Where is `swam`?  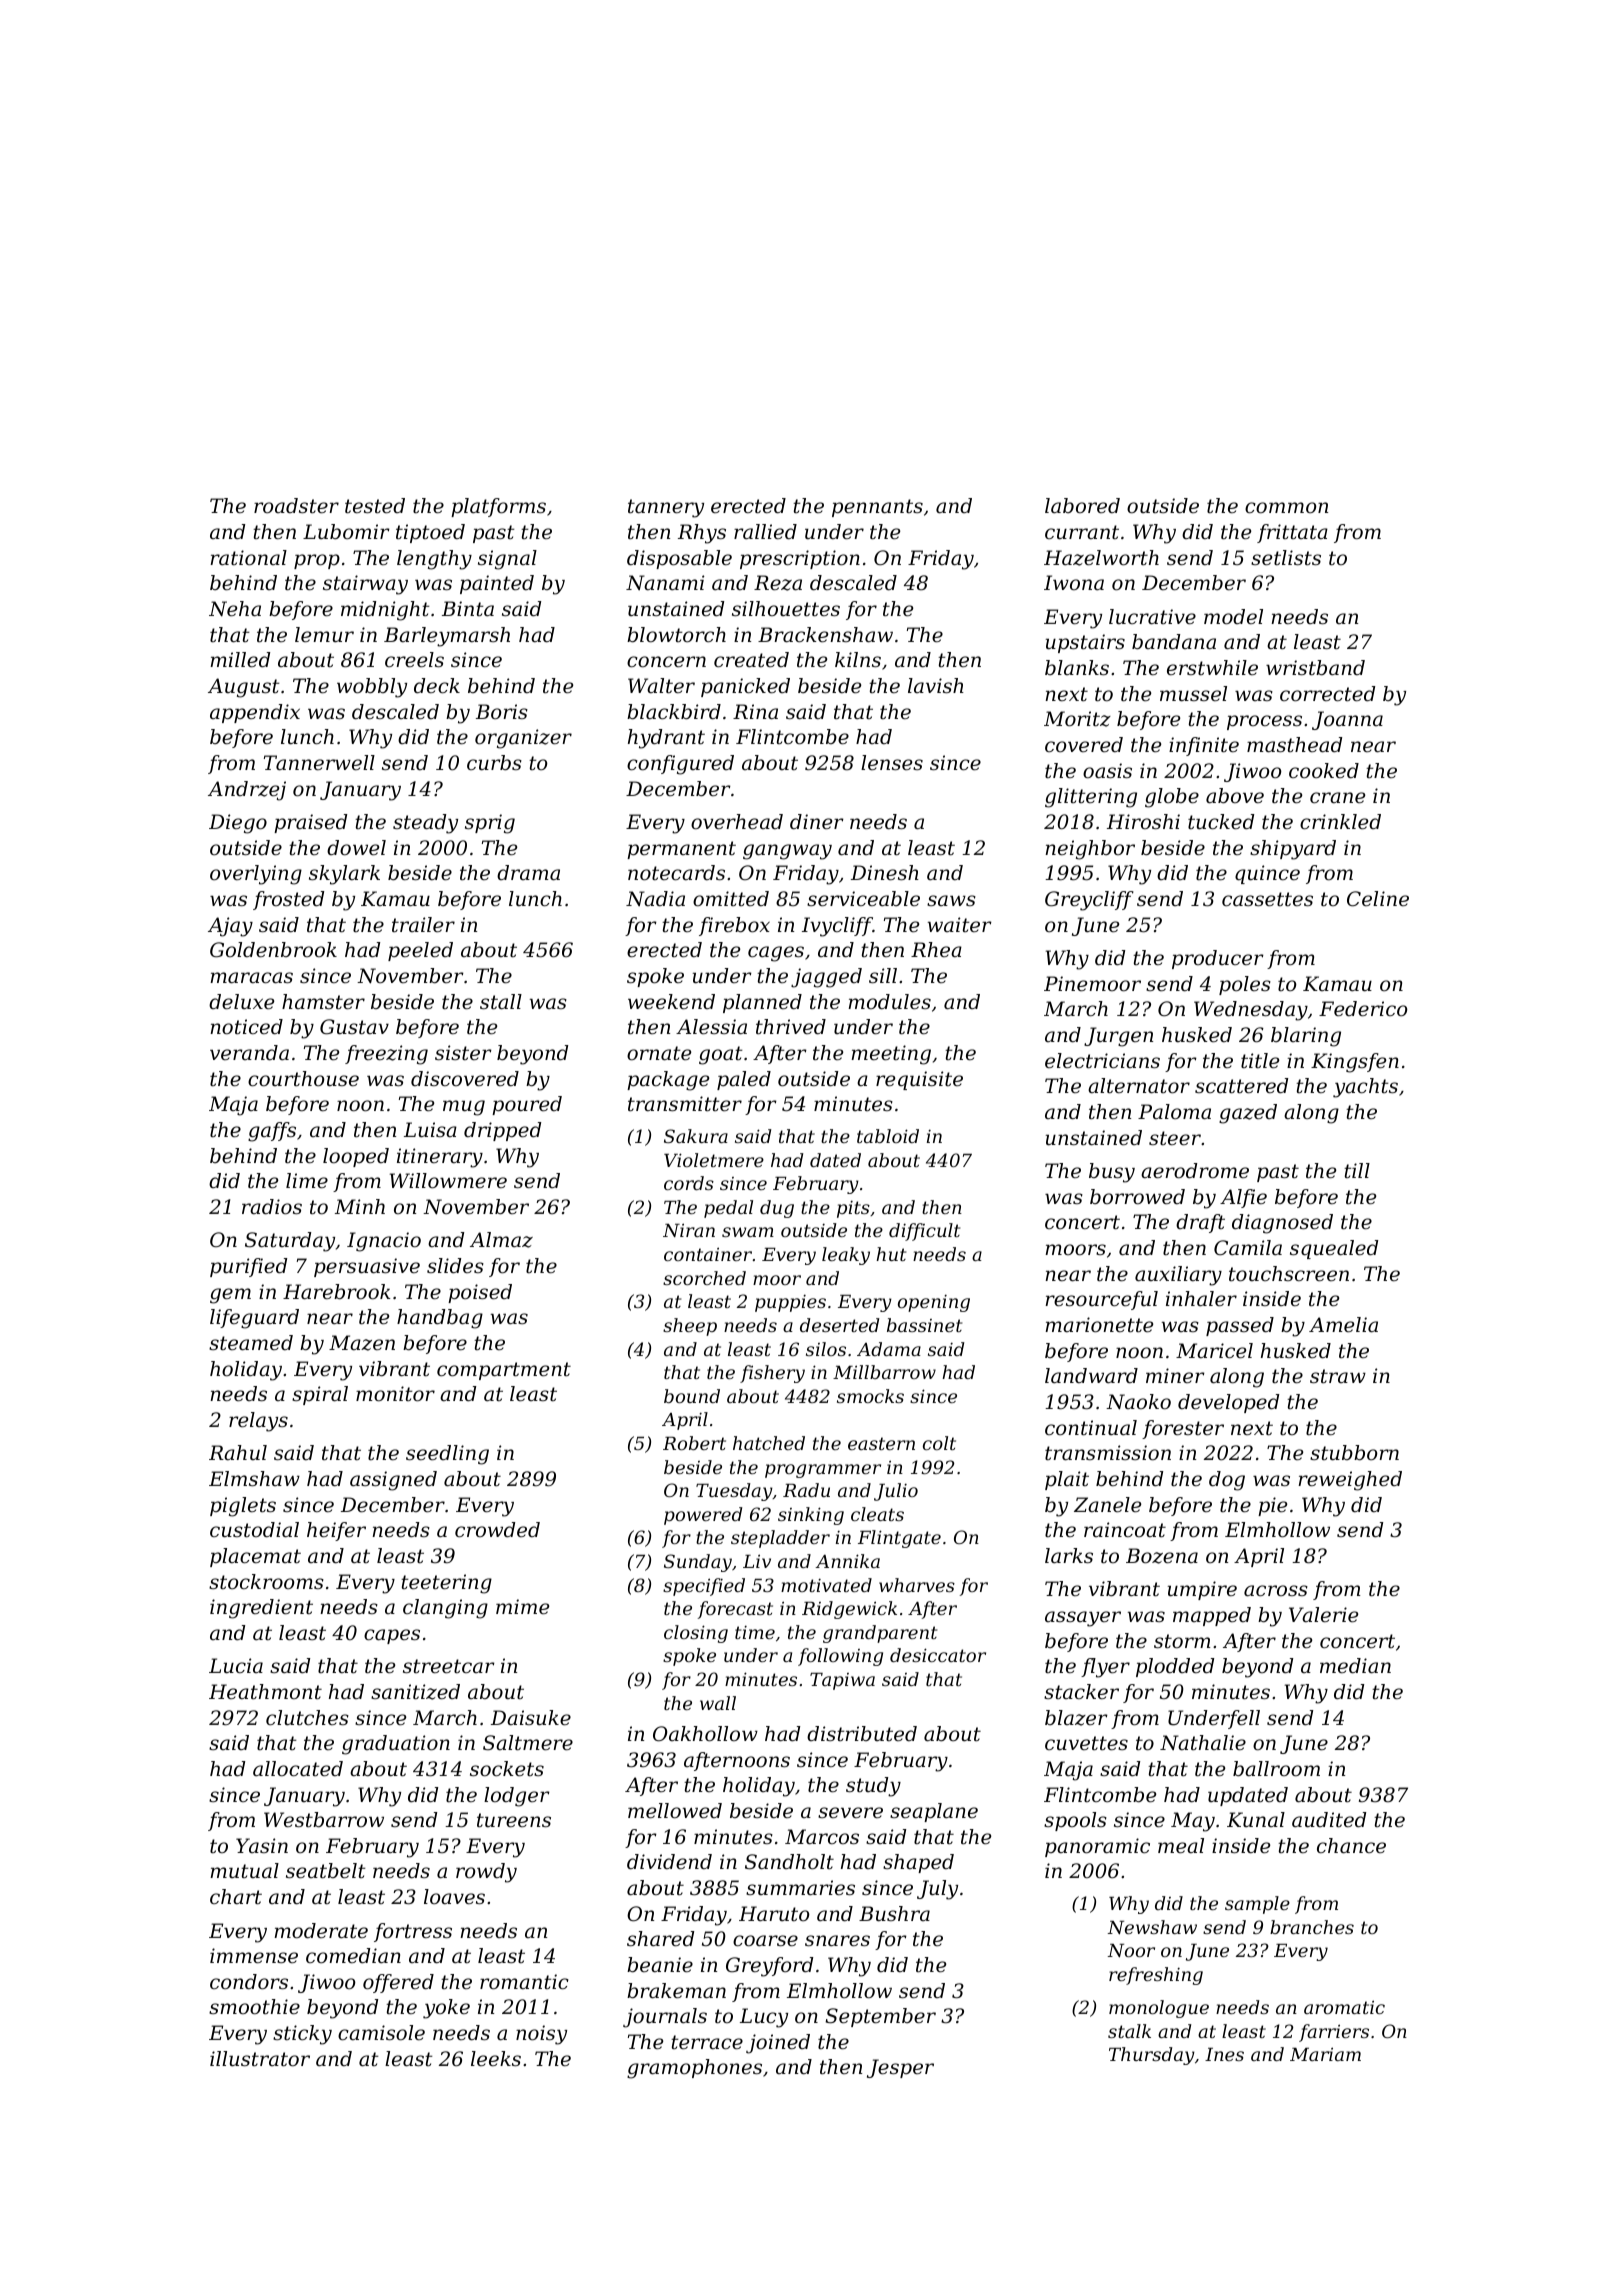 swam is located at coordinates (748, 1232).
